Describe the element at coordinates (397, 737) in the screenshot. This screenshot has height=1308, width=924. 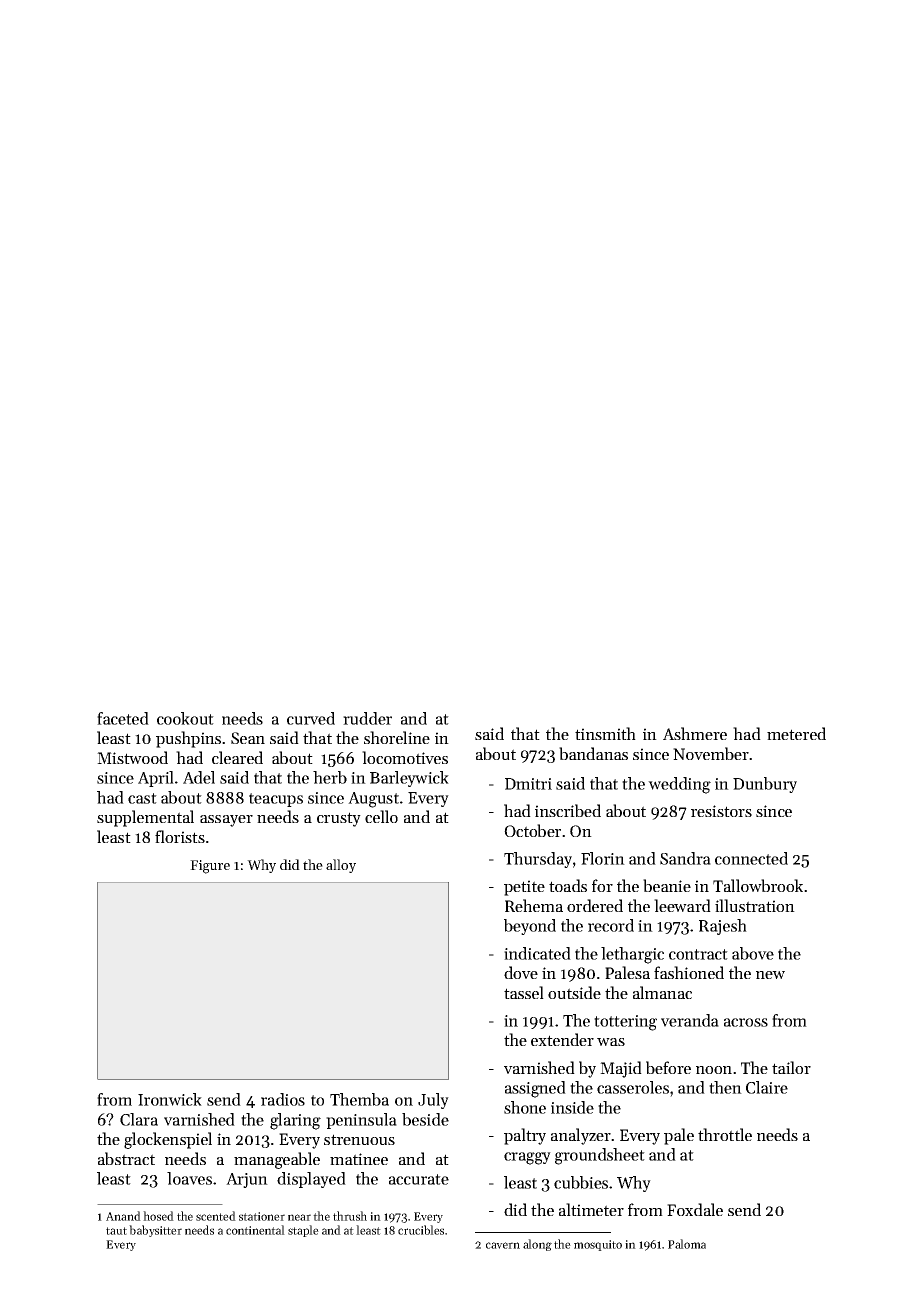
I see `shoreline` at that location.
